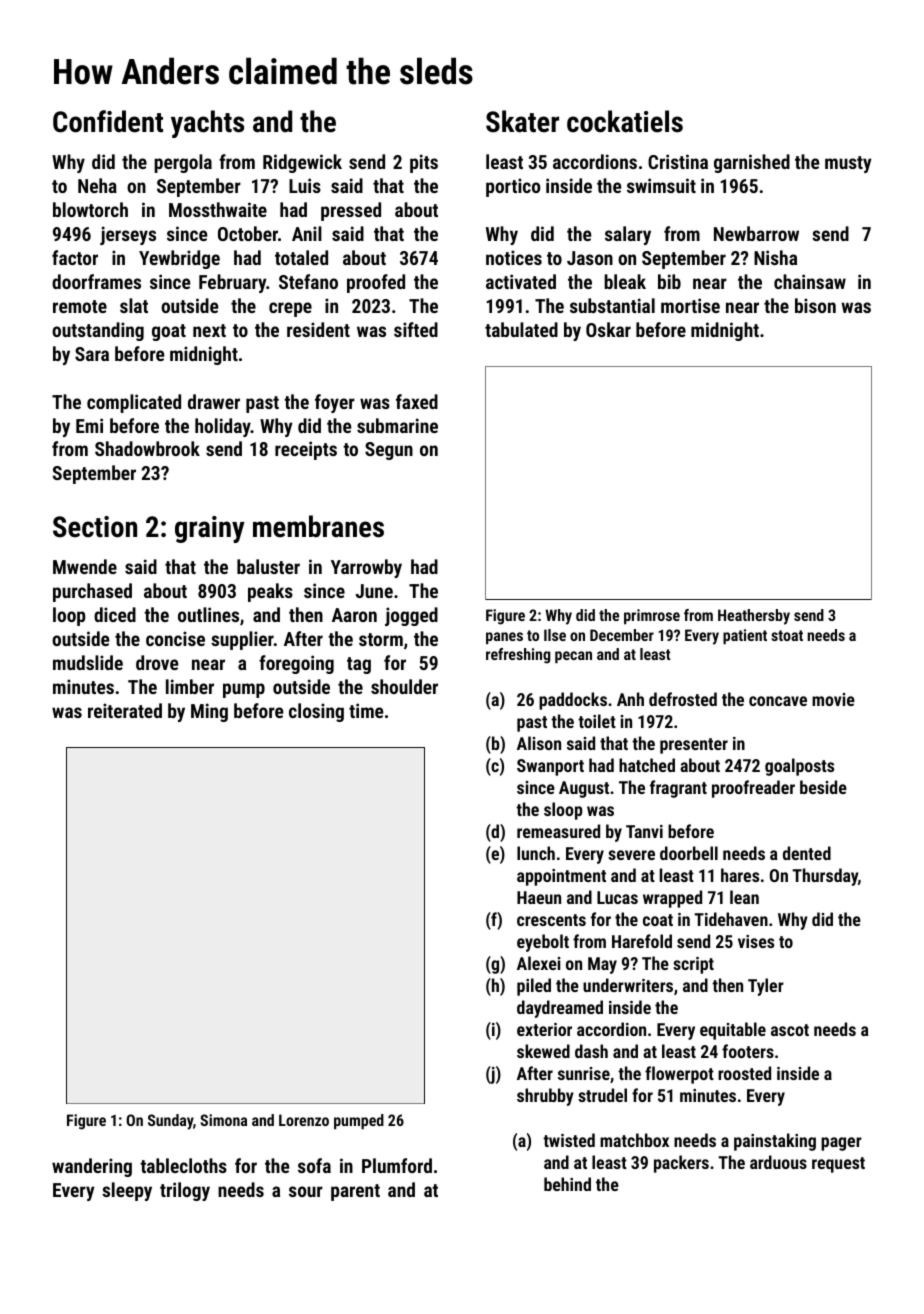  Describe the element at coordinates (355, 1192) in the page. I see `parent` at that location.
